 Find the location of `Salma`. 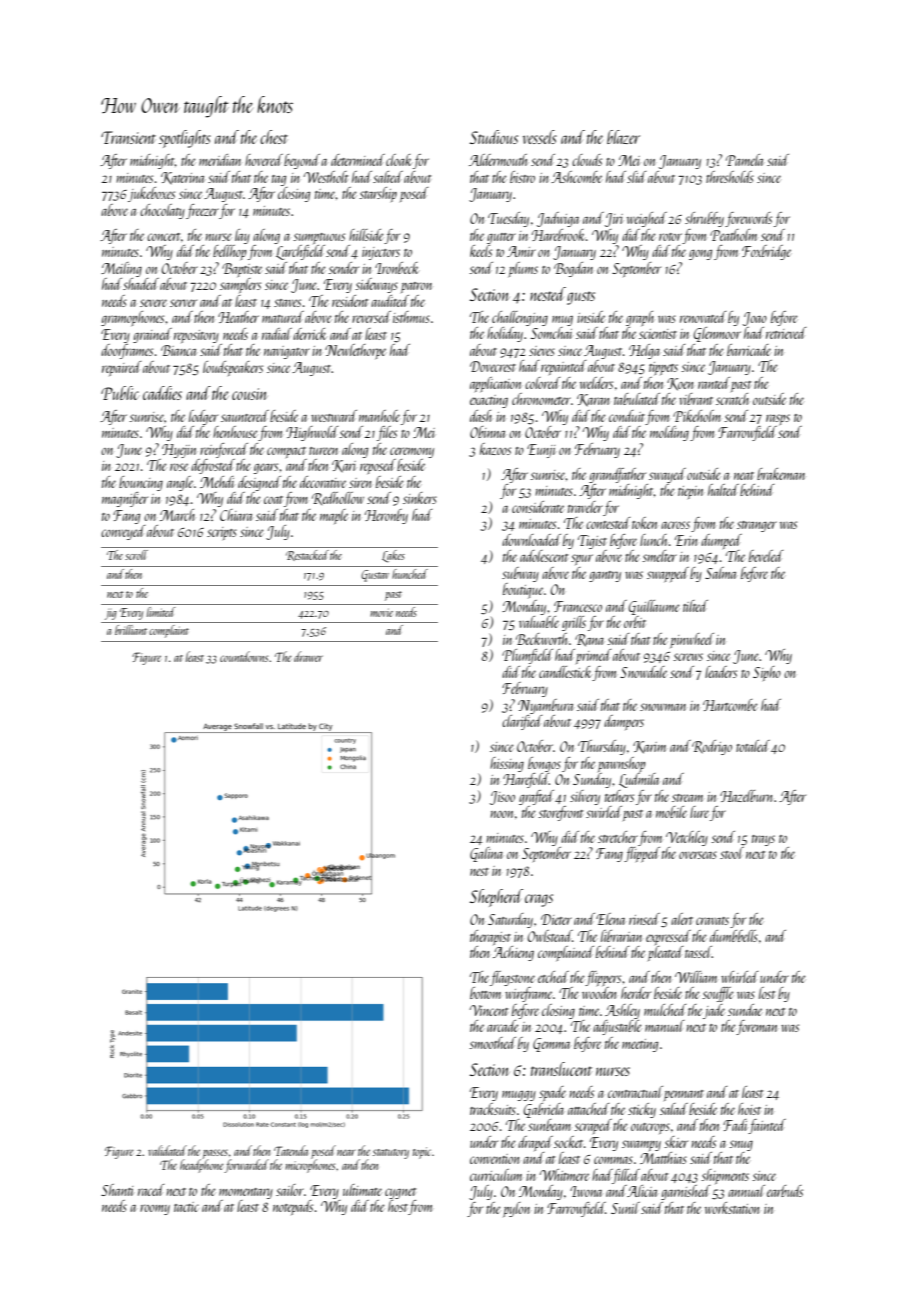

Salma is located at coordinates (720, 573).
